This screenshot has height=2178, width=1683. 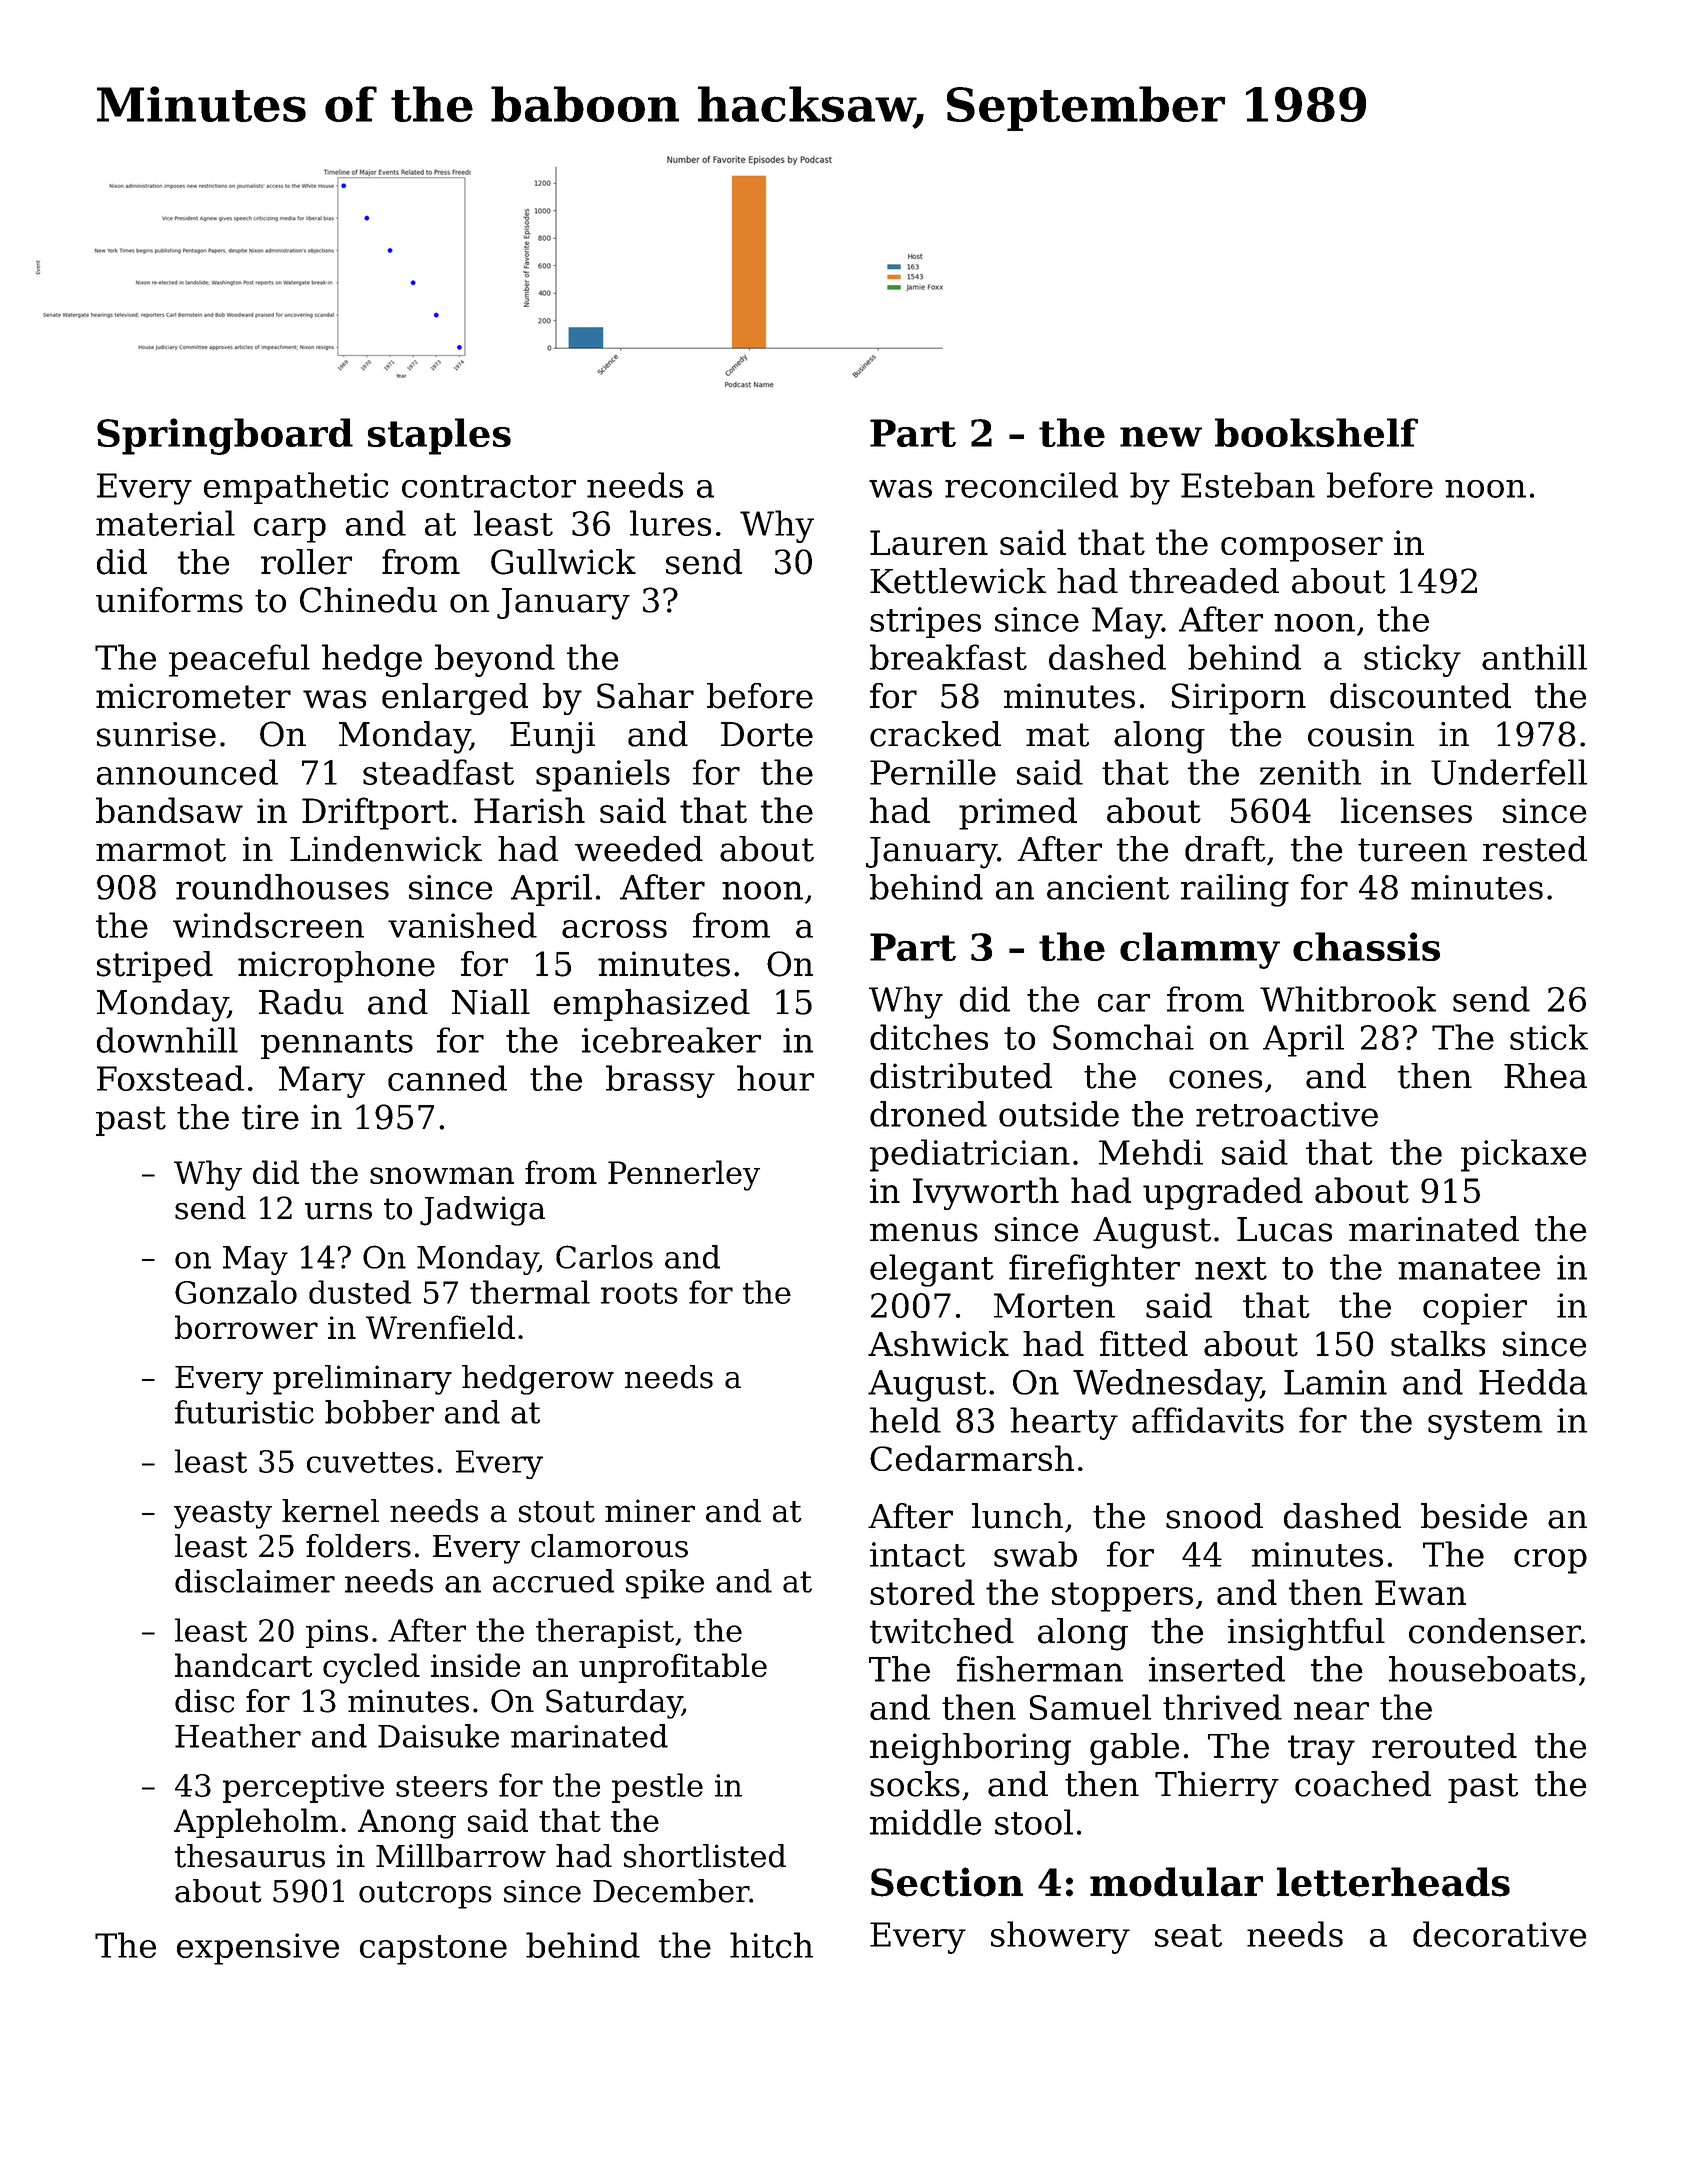 What do you see at coordinates (1031, 485) in the screenshot?
I see `reconciled` at bounding box center [1031, 485].
